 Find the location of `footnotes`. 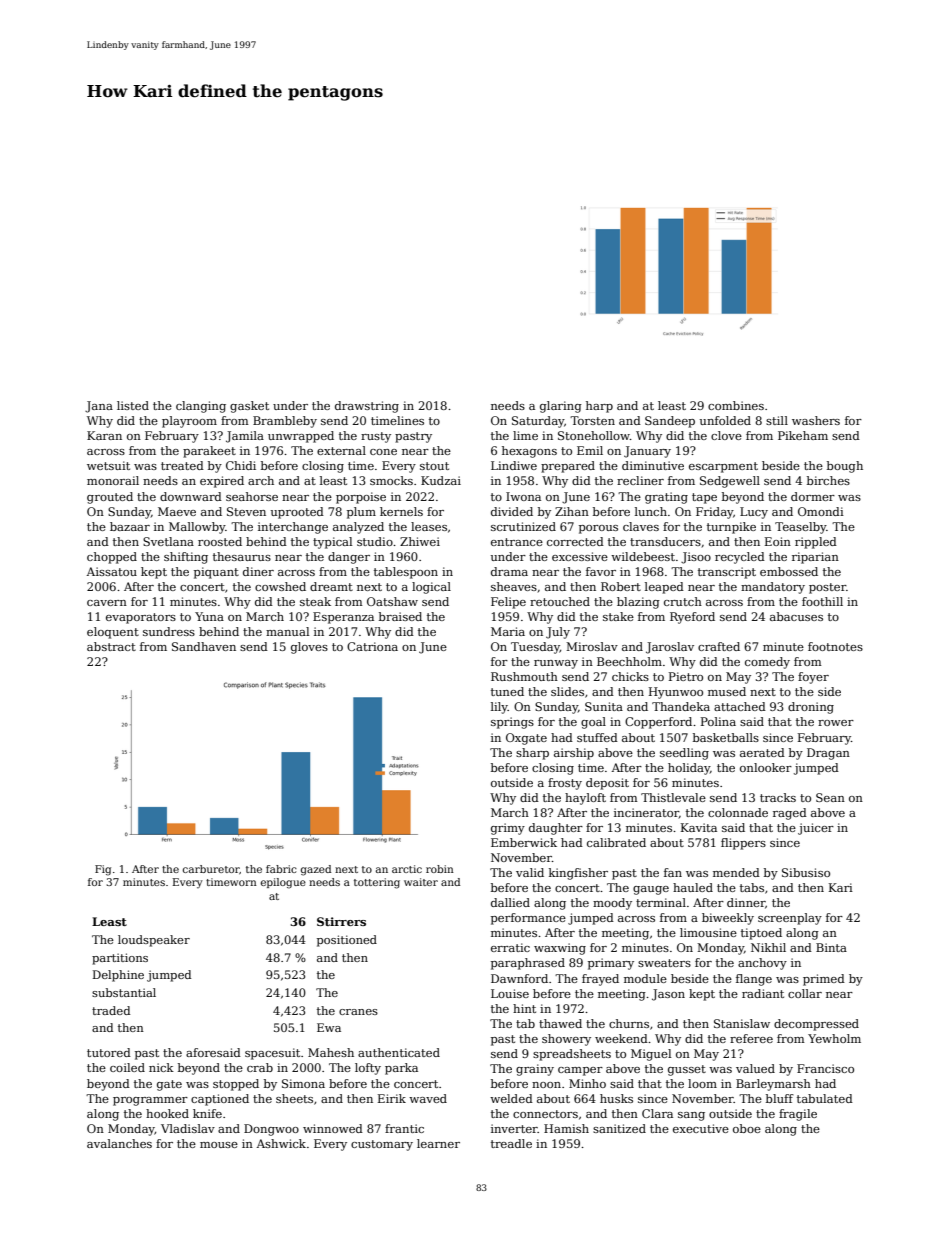

footnotes is located at coordinates (835, 646).
